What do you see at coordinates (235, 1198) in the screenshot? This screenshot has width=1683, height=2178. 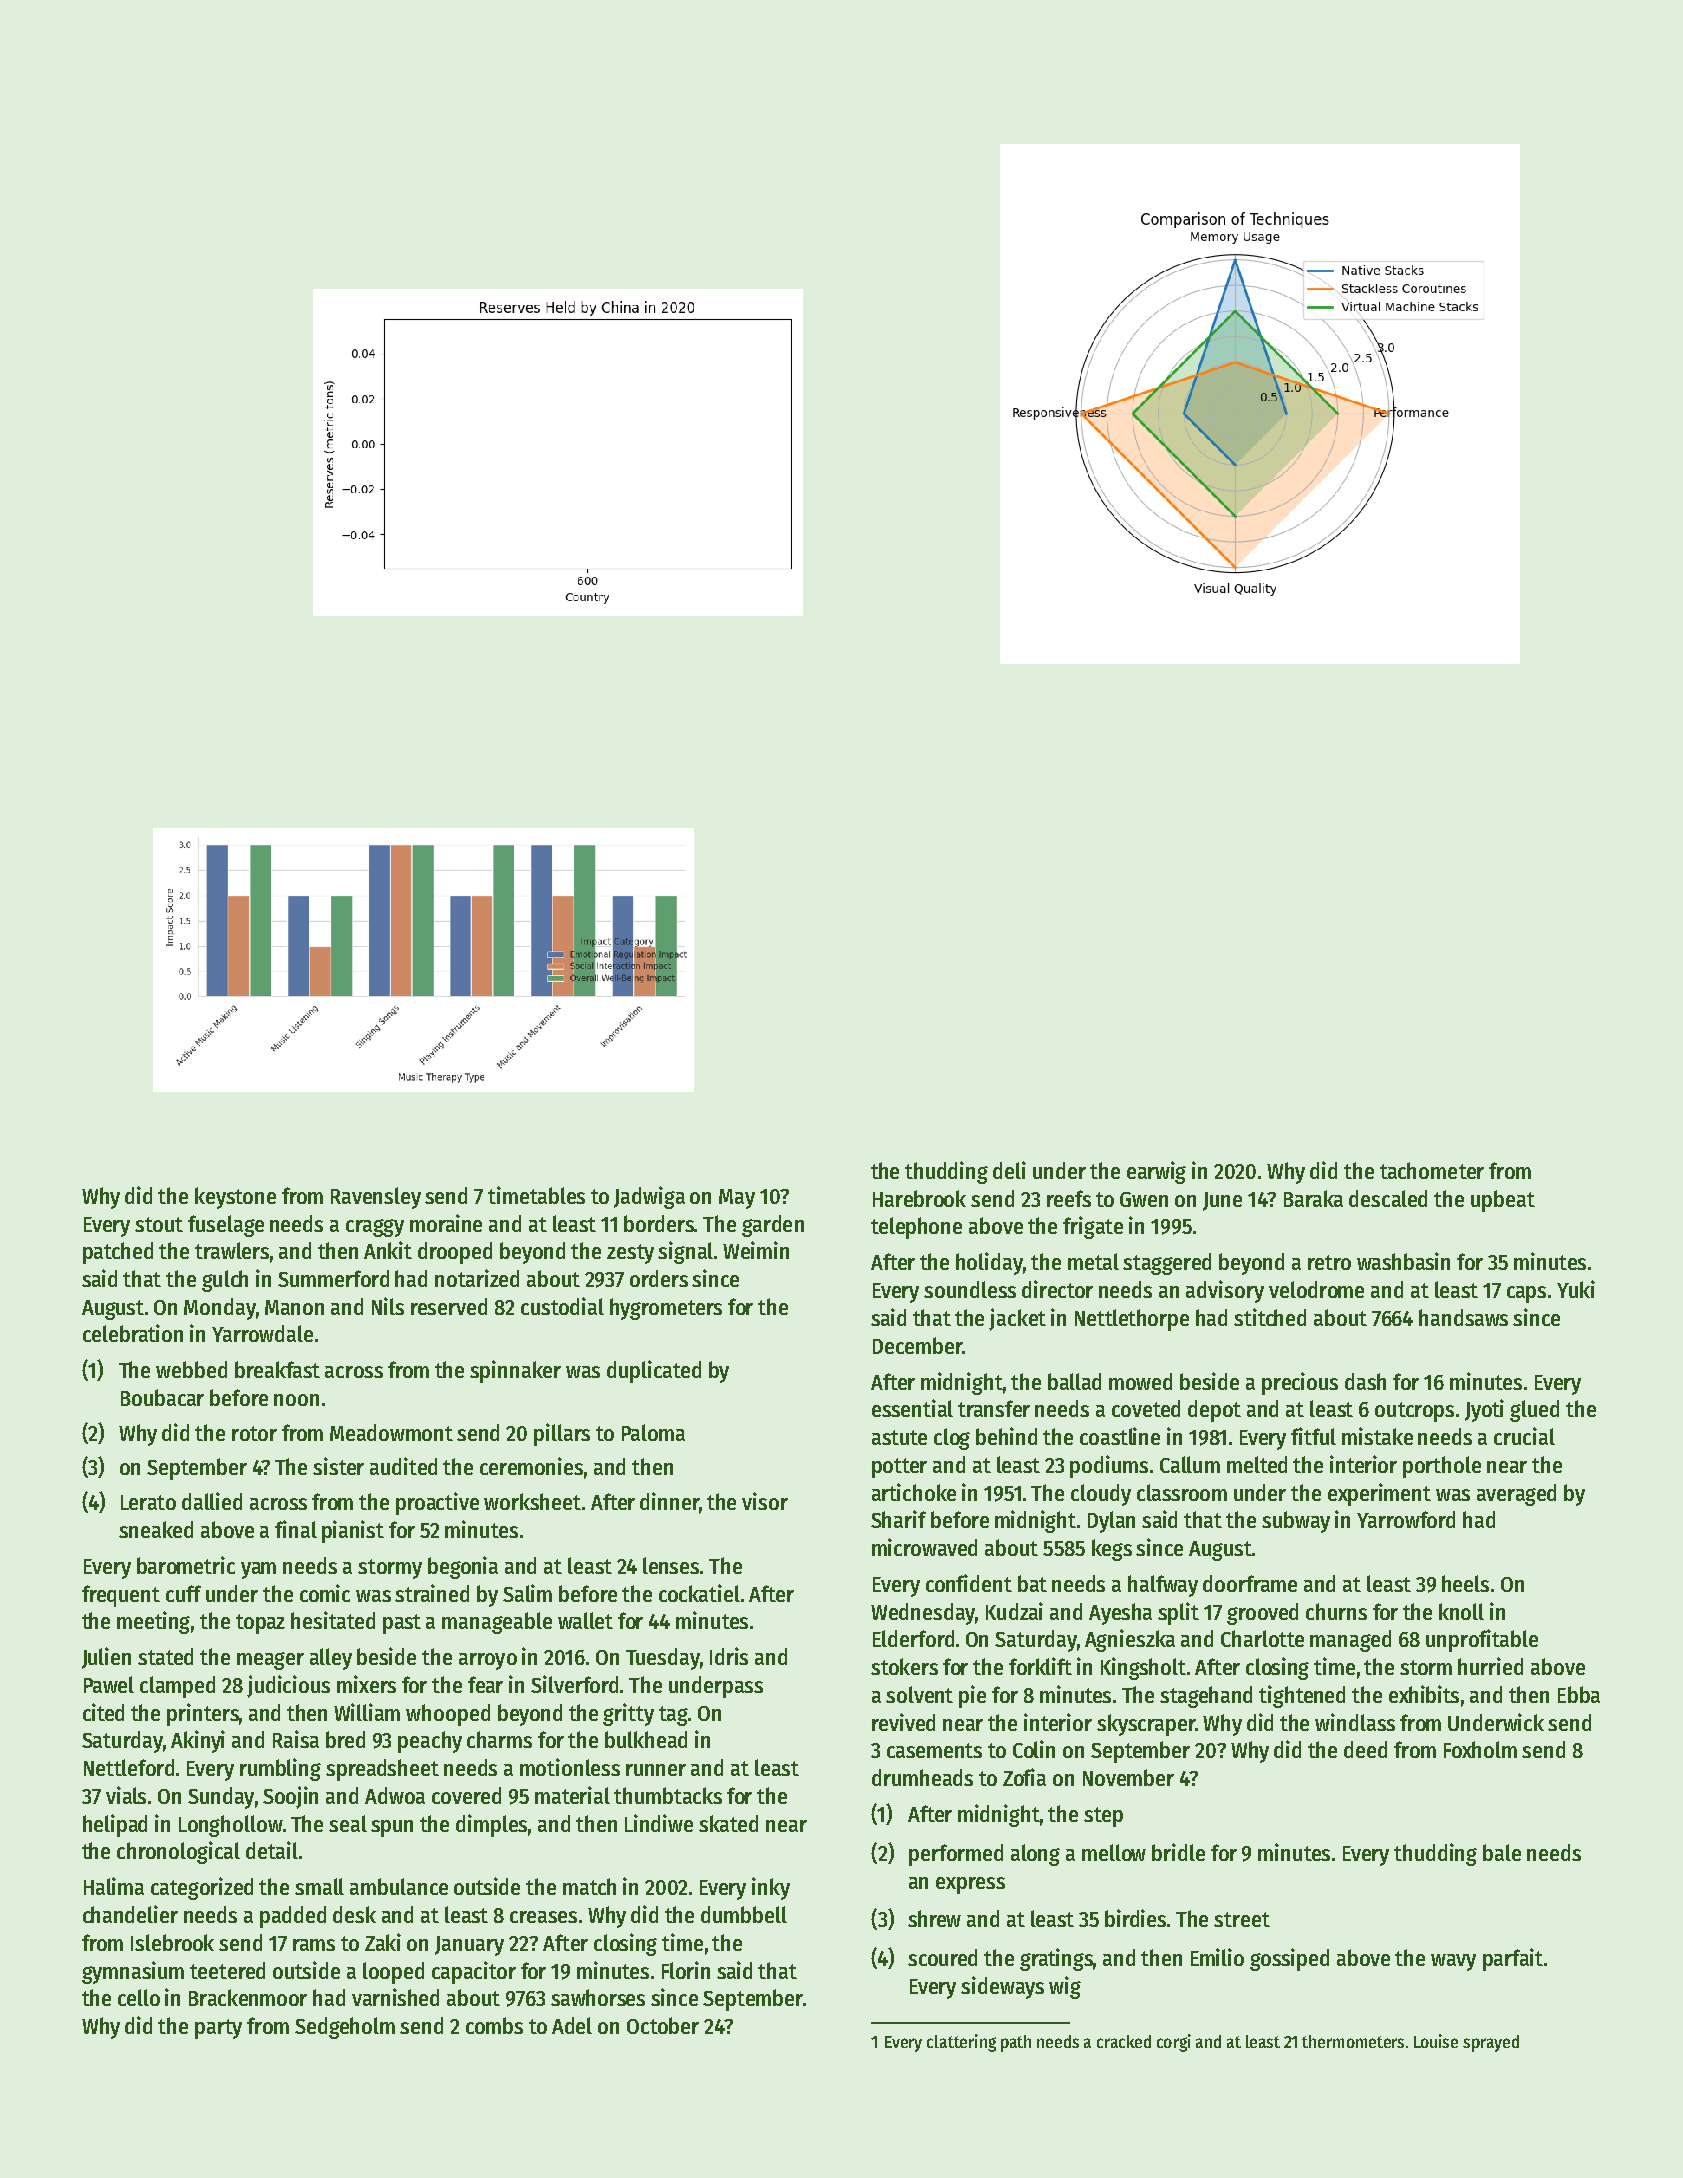 I see `keystone` at bounding box center [235, 1198].
